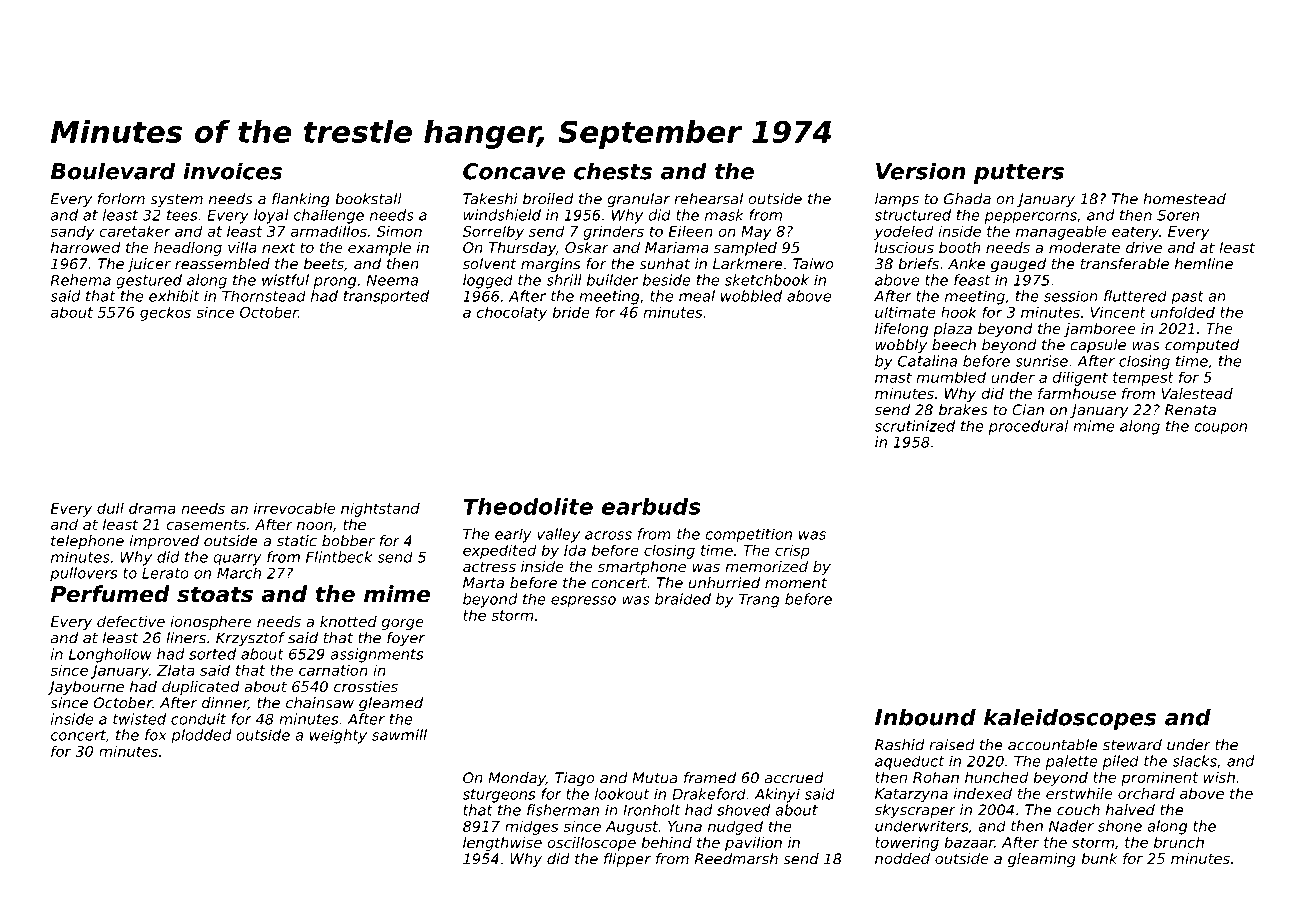 The width and height of the screenshot is (1308, 924). I want to click on grinders, so click(613, 232).
